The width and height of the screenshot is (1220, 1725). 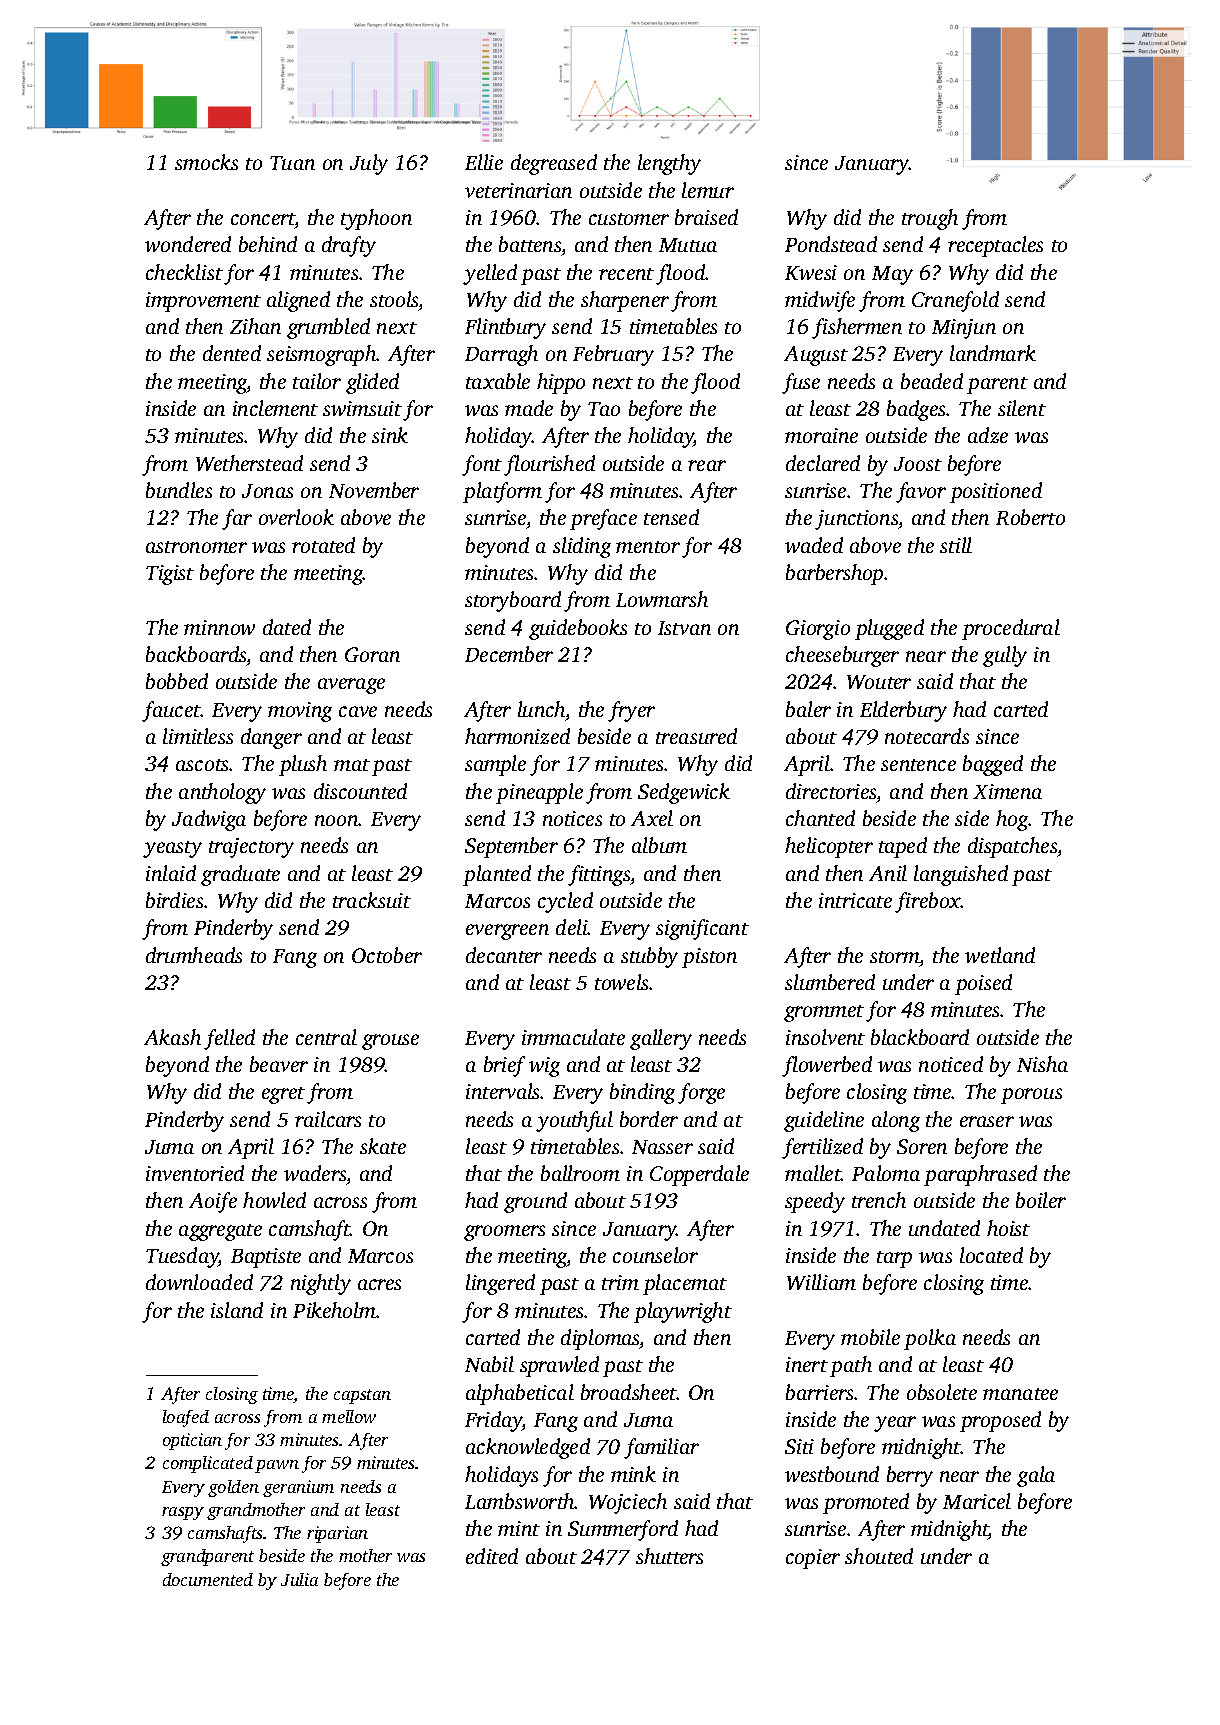 What do you see at coordinates (484, 162) in the screenshot?
I see `Ellie` at bounding box center [484, 162].
